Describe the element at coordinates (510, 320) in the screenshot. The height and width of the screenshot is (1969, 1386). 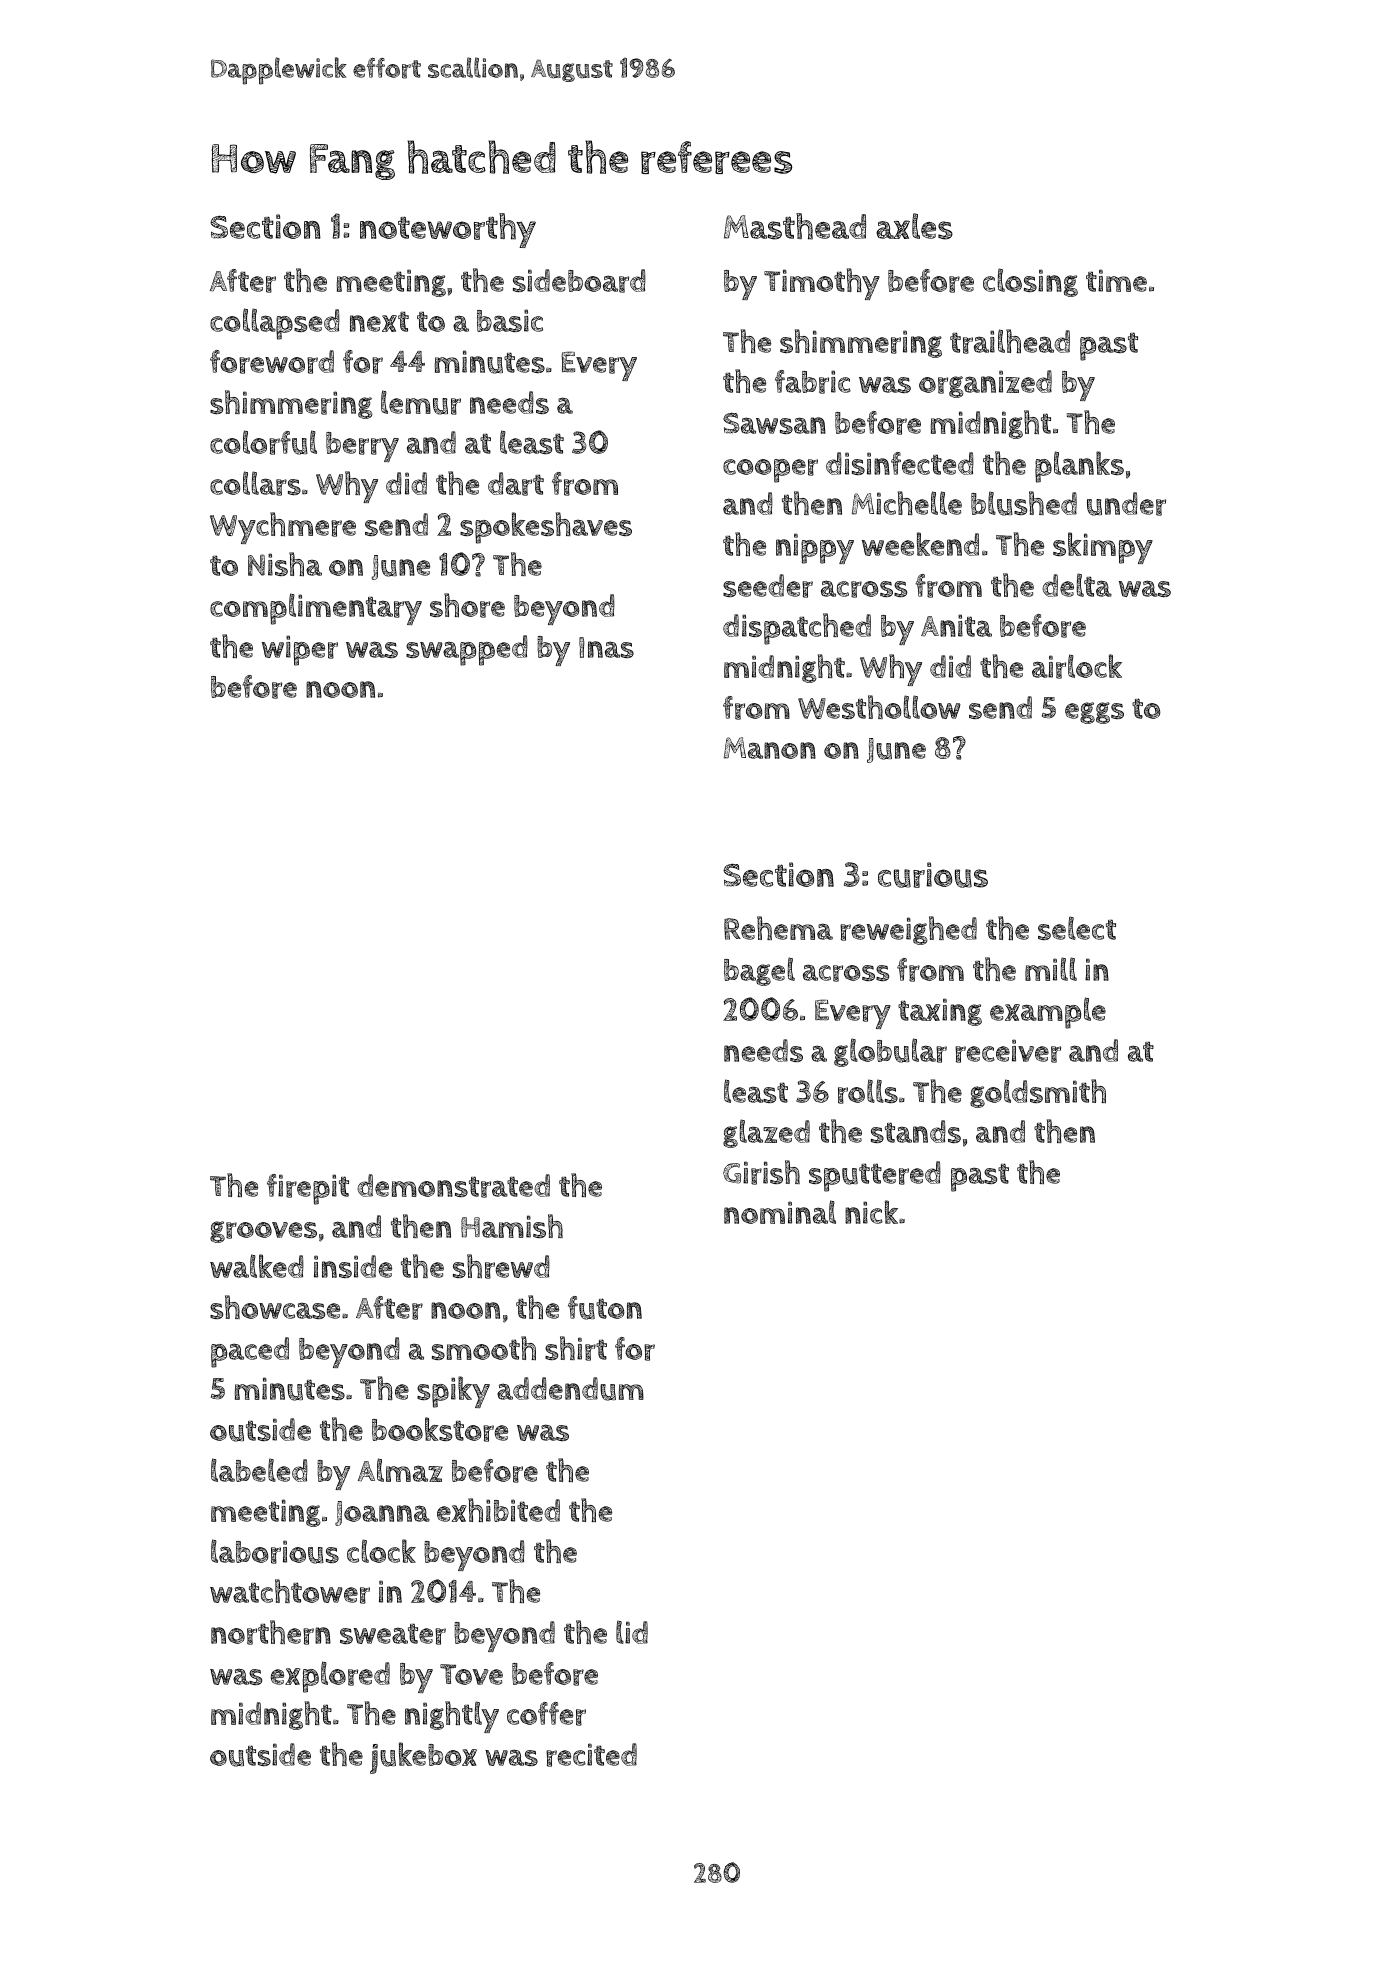
I see `basic` at that location.
